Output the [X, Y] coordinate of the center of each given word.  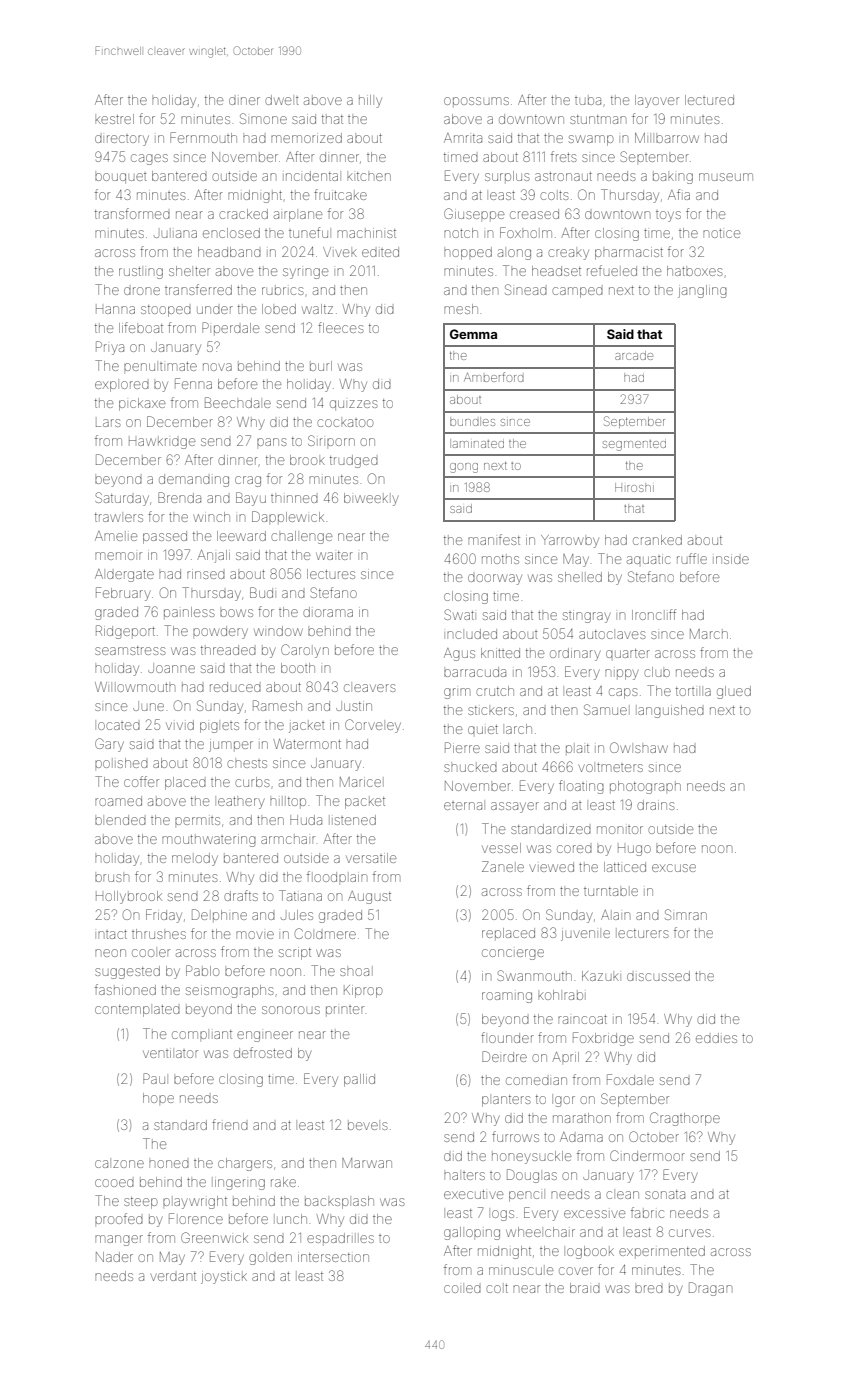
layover [657, 101]
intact [112, 934]
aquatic [649, 560]
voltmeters [611, 767]
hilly [370, 101]
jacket [307, 727]
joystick [224, 1278]
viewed [552, 867]
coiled [462, 1289]
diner [244, 101]
